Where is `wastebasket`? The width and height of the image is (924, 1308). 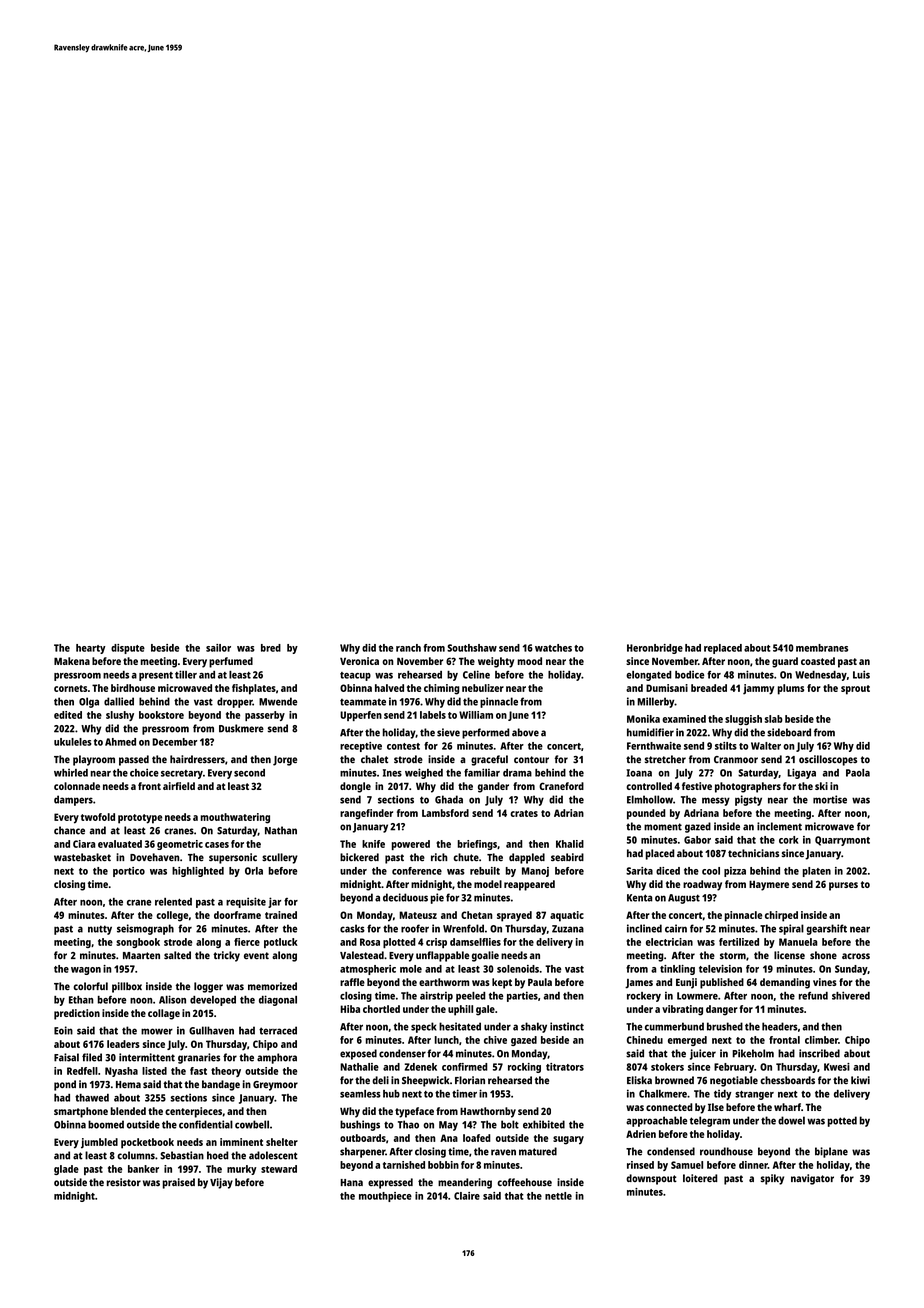
wastebasket is located at coordinates (82, 857).
